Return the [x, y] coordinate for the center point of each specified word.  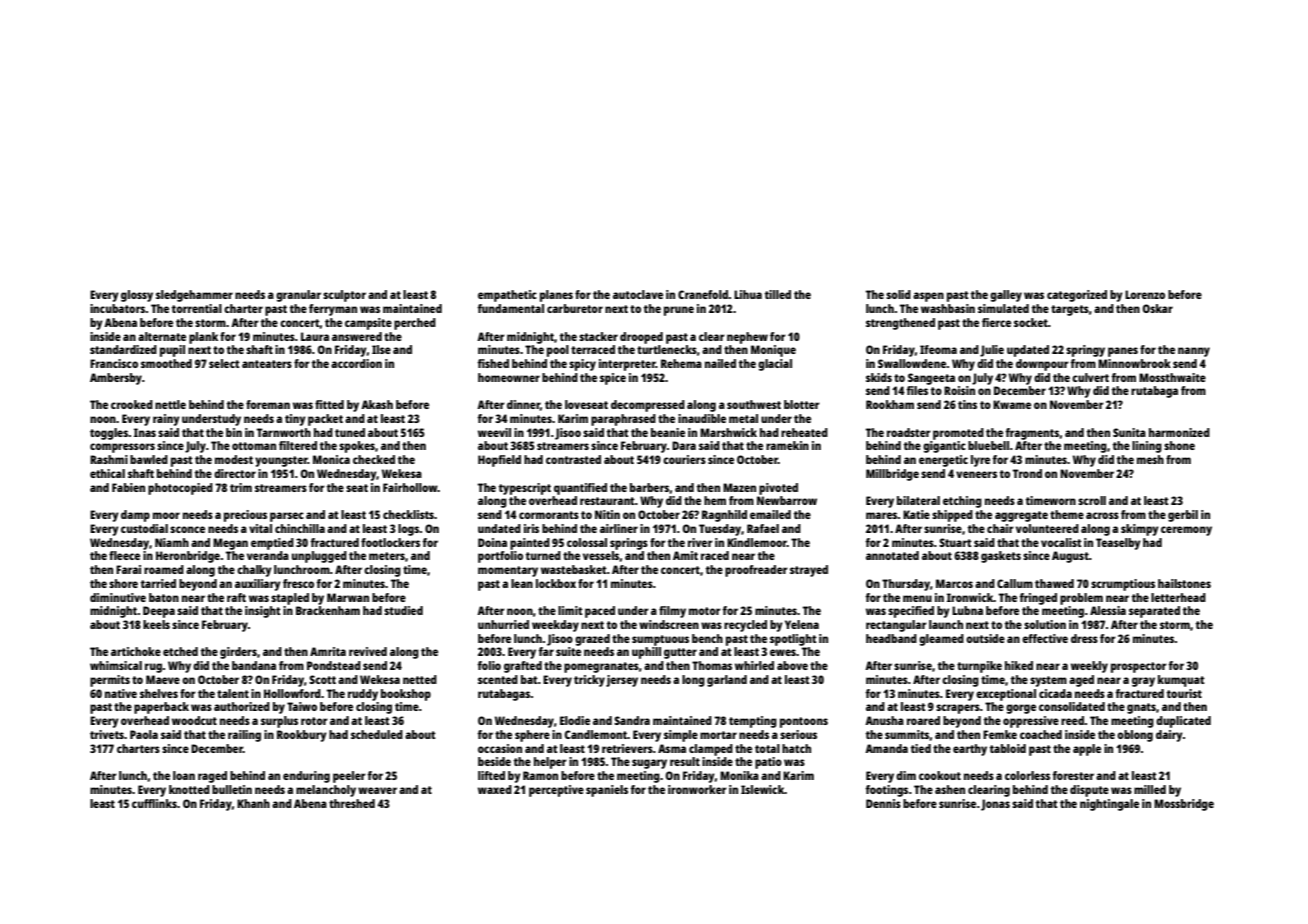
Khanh [253, 803]
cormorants [549, 515]
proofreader [756, 571]
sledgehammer [194, 296]
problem [1081, 599]
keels [156, 624]
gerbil [1183, 516]
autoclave [638, 294]
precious [245, 516]
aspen [928, 297]
